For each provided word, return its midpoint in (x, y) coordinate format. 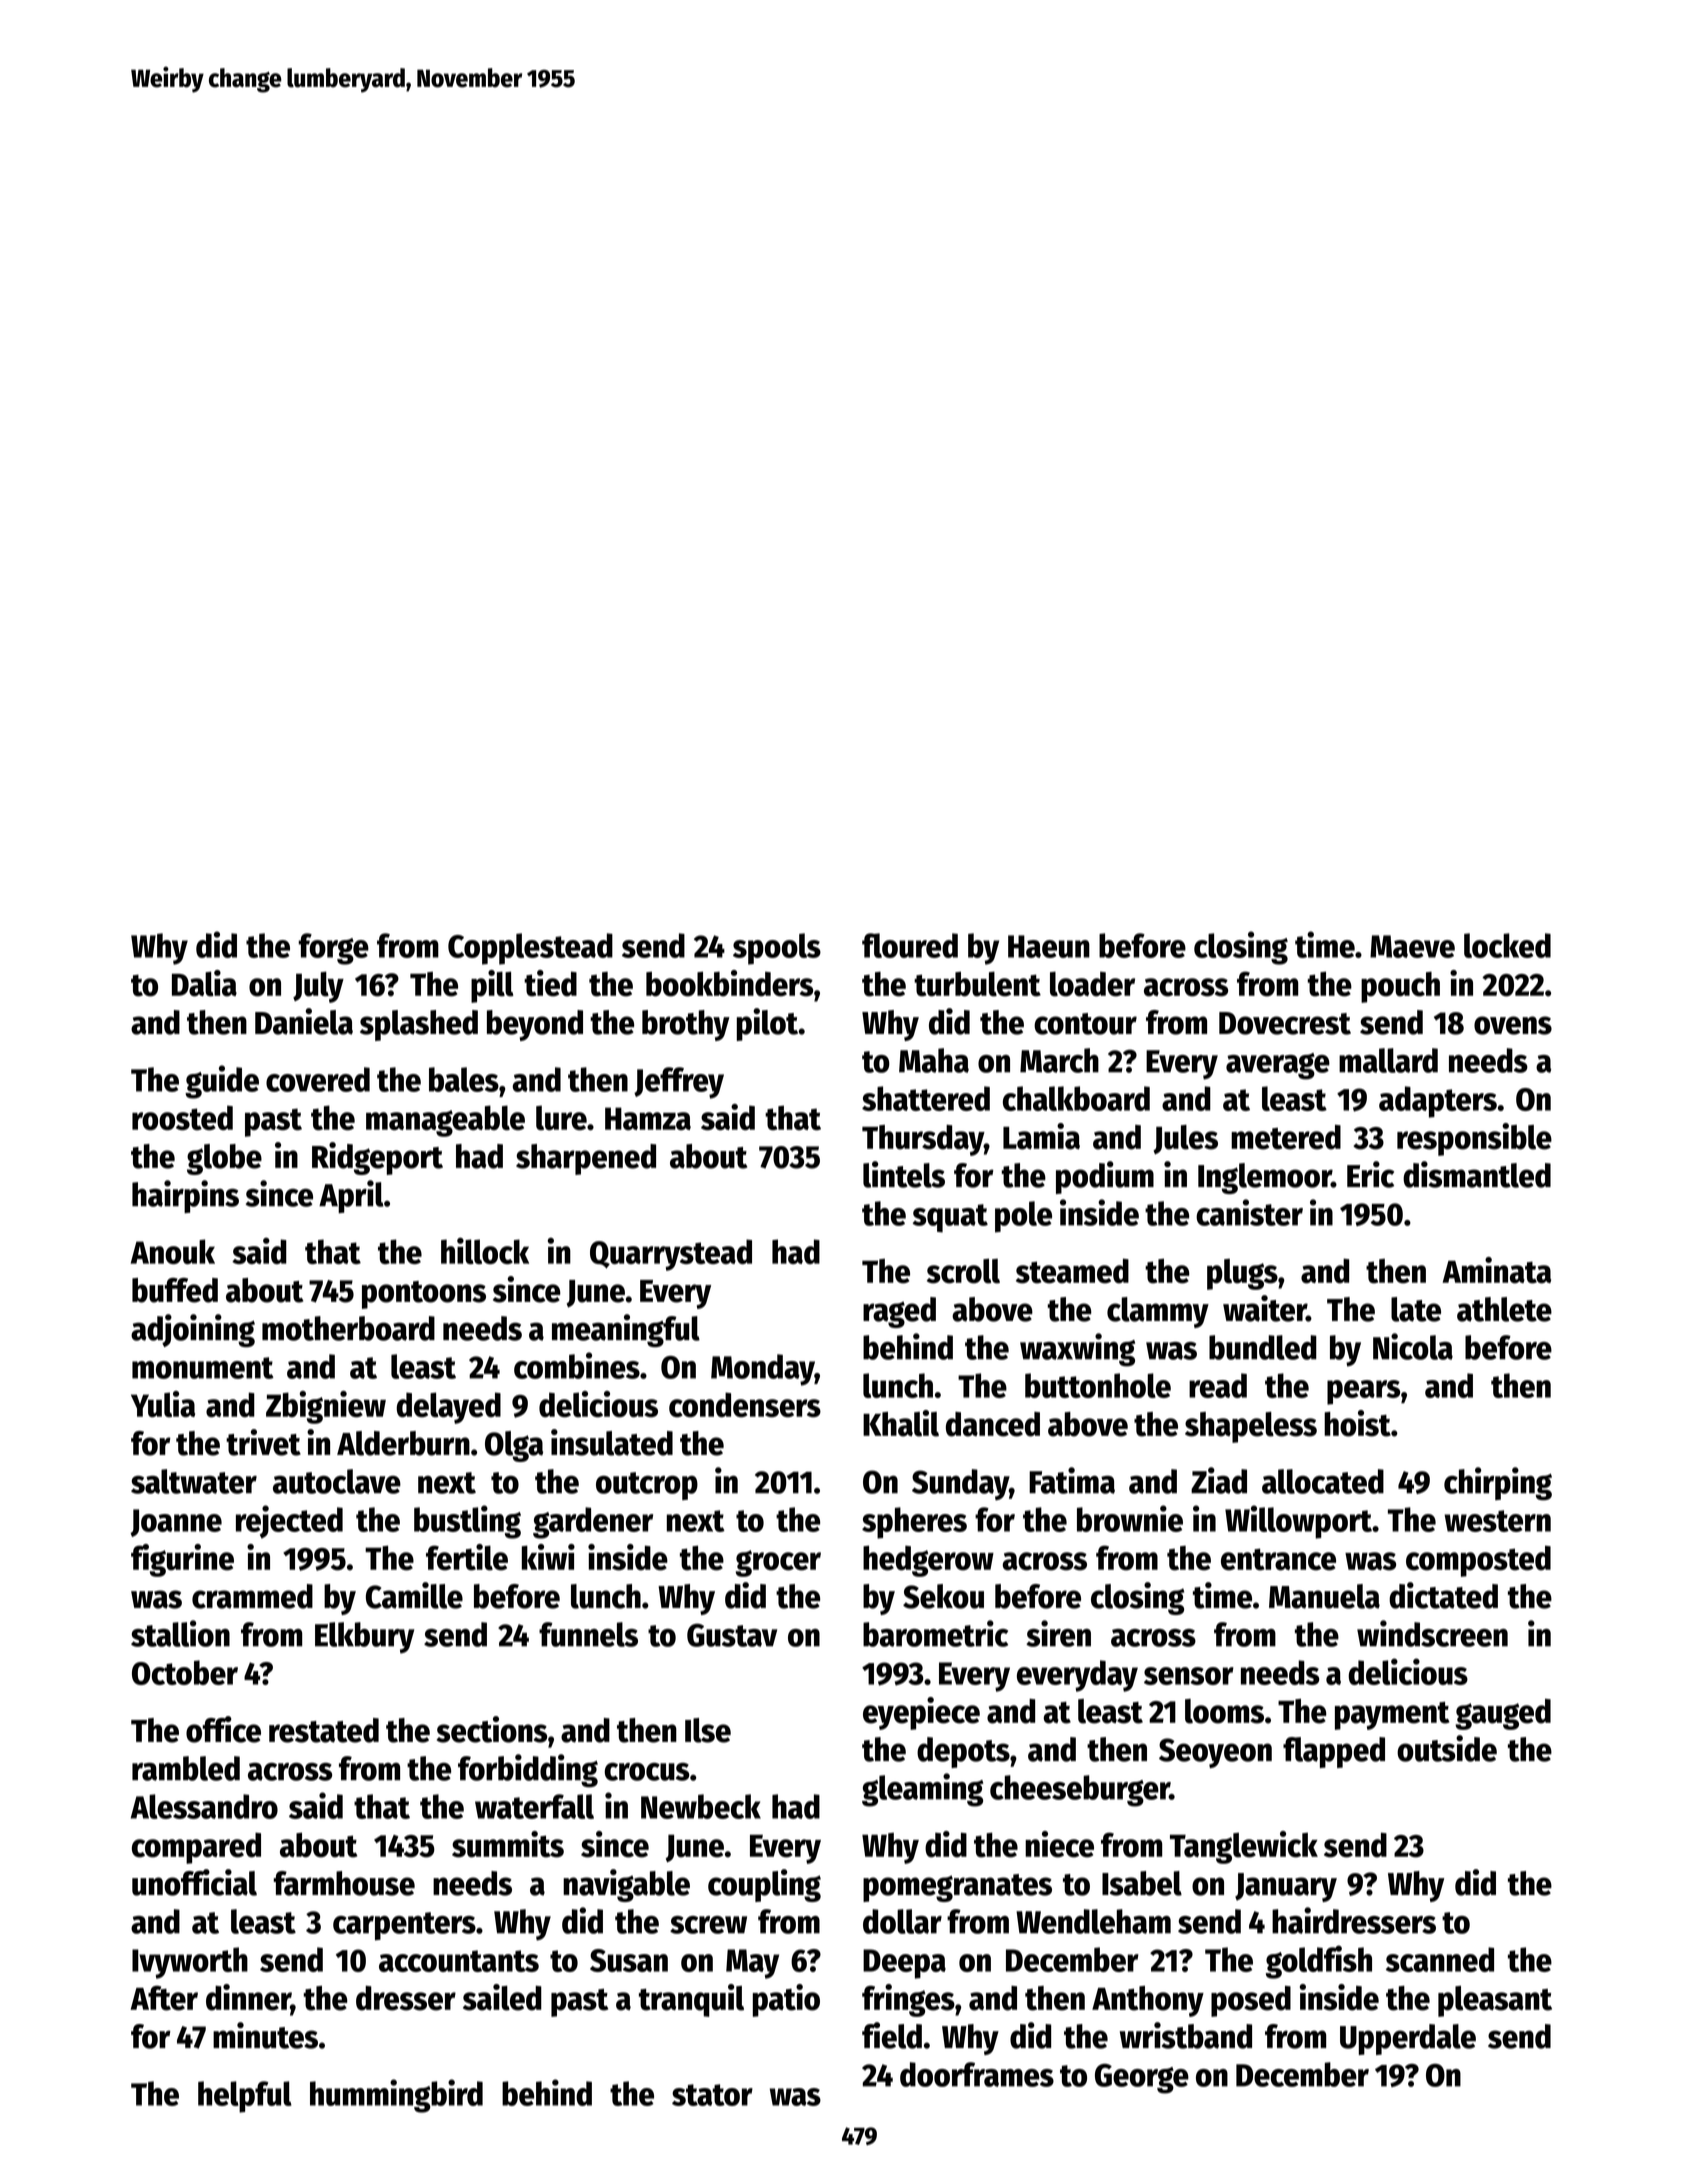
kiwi (548, 1557)
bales (464, 1079)
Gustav (732, 1635)
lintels (904, 1174)
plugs (1242, 1274)
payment (1392, 1716)
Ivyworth (190, 1963)
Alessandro (204, 1806)
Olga (514, 1446)
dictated (1443, 1595)
